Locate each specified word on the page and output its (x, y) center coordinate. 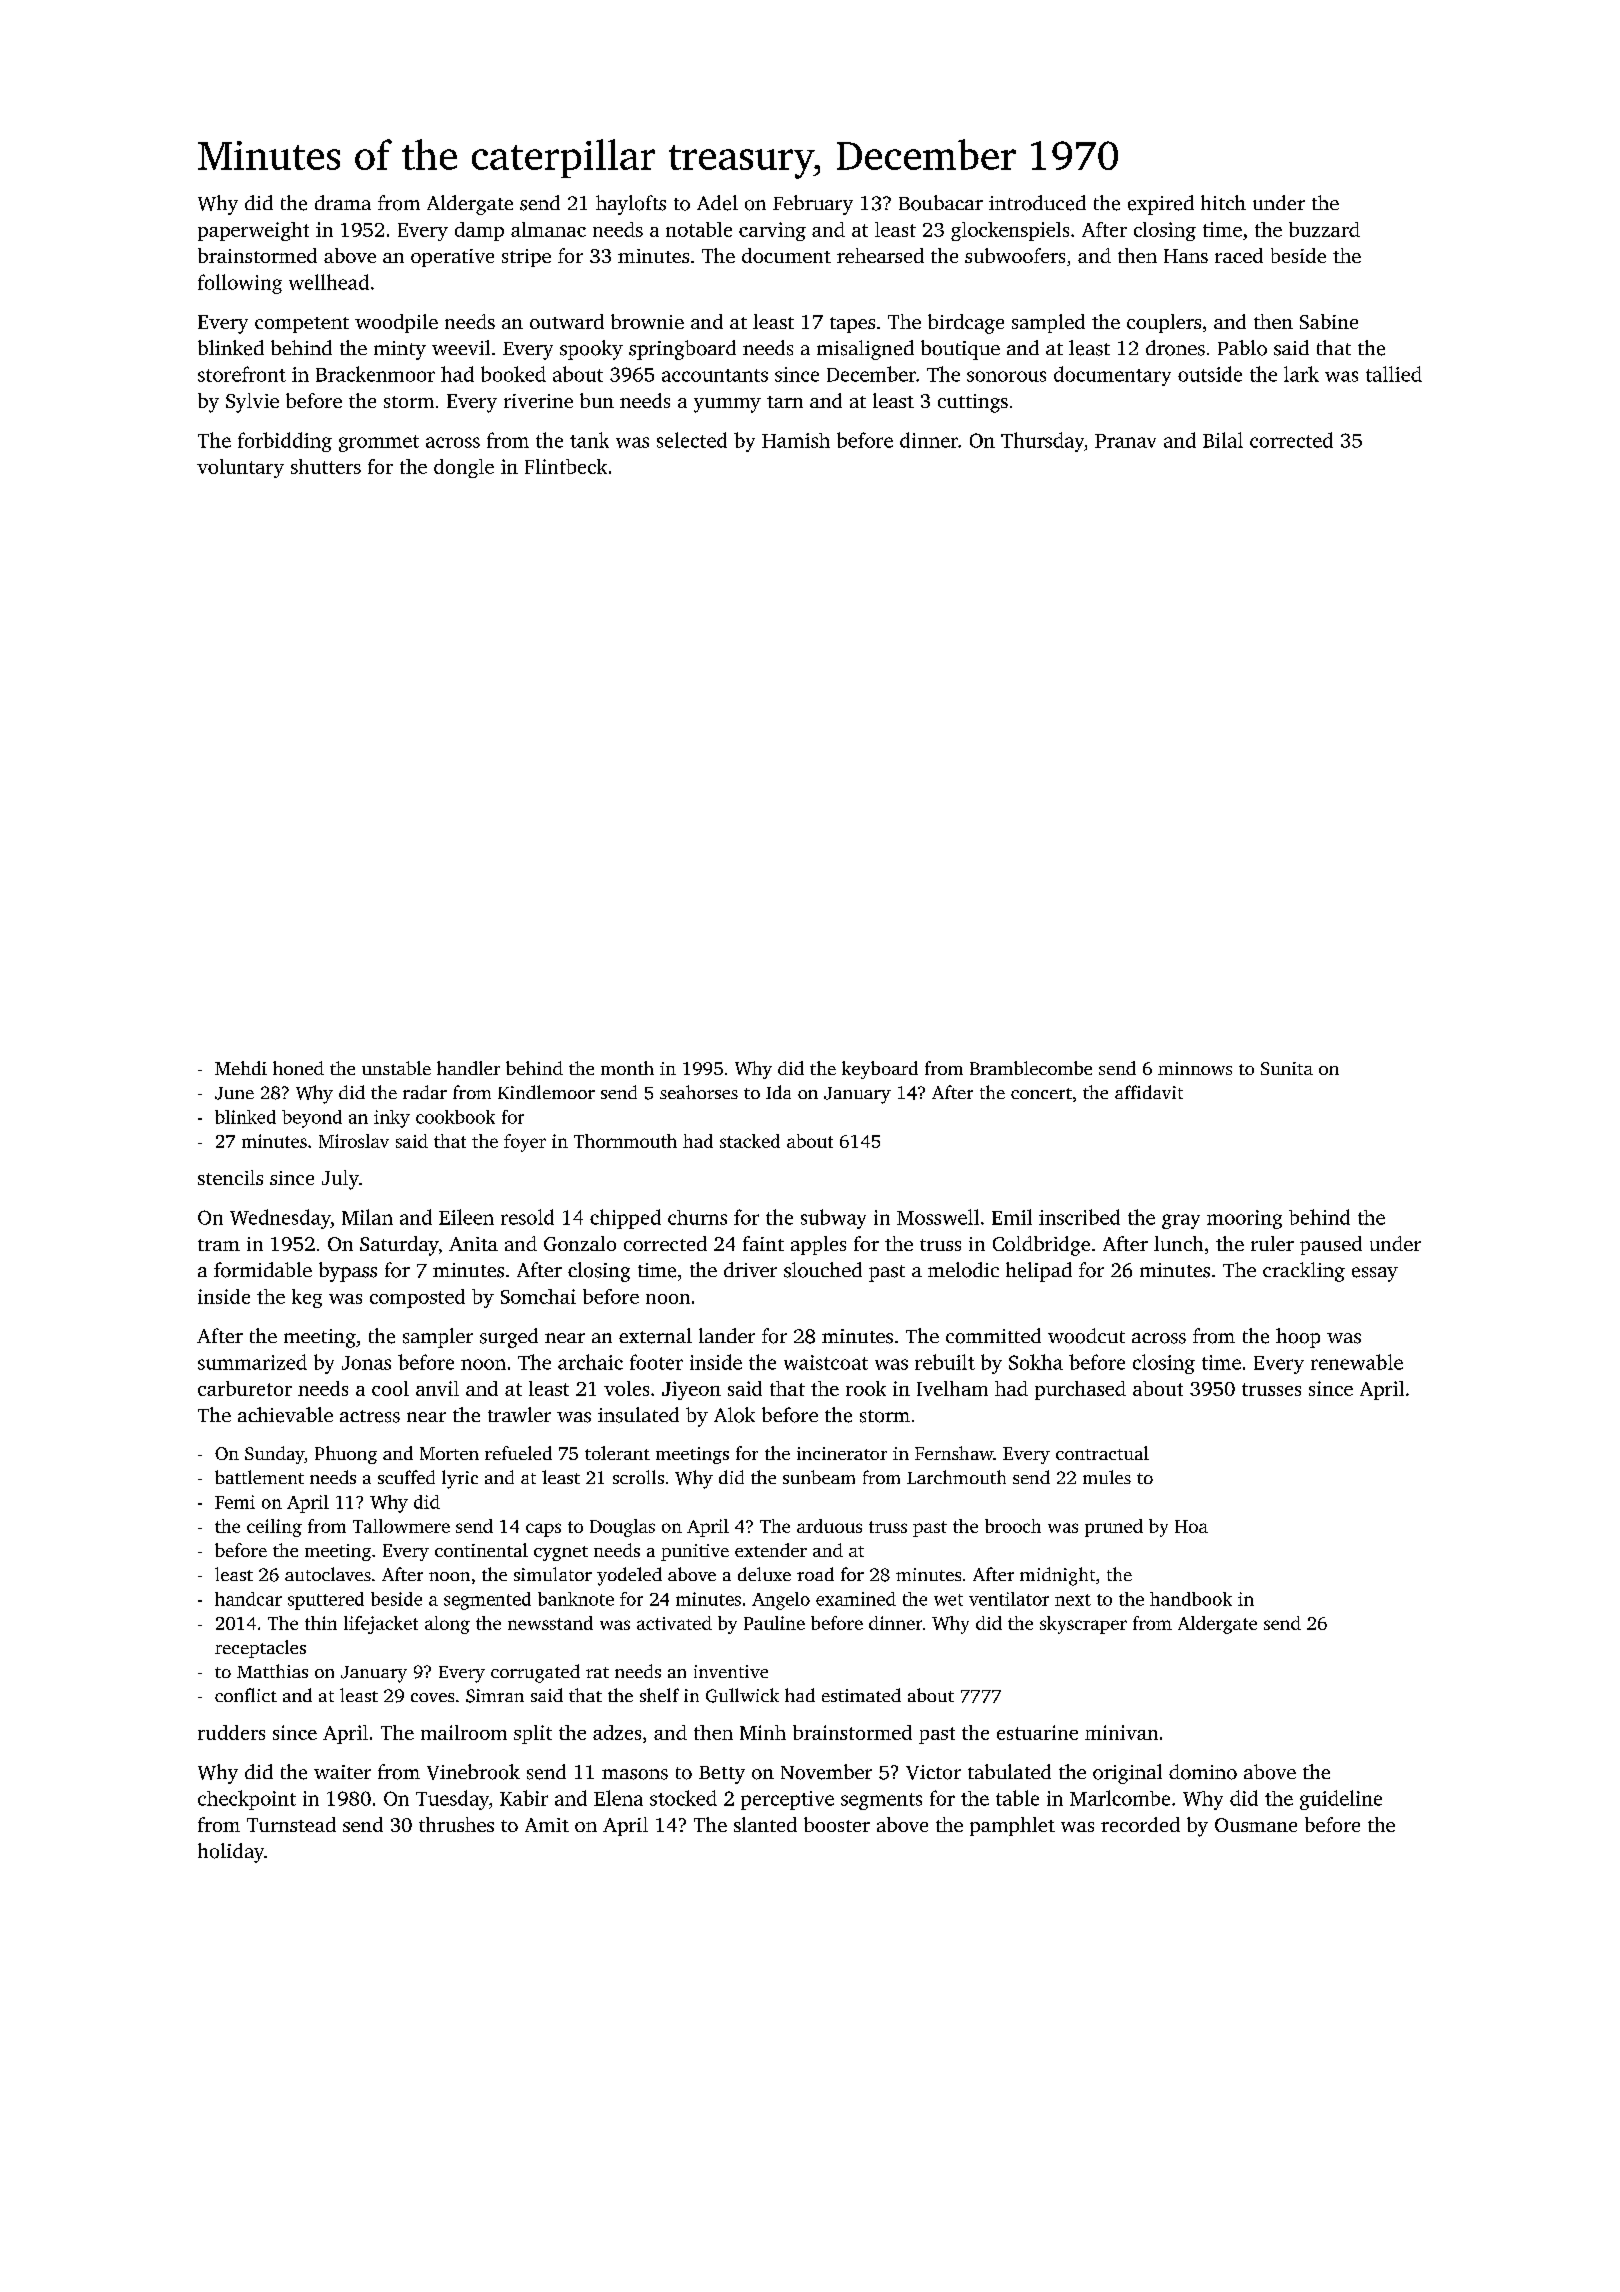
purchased (1080, 1390)
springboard (682, 350)
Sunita (1287, 1068)
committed (993, 1336)
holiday (231, 1853)
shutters (326, 466)
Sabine (1329, 321)
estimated (861, 1695)
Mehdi (241, 1068)
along (447, 1625)
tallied (1394, 374)
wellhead (329, 282)
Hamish (796, 440)
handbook (1191, 1599)
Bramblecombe (1031, 1068)
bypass (348, 1272)
